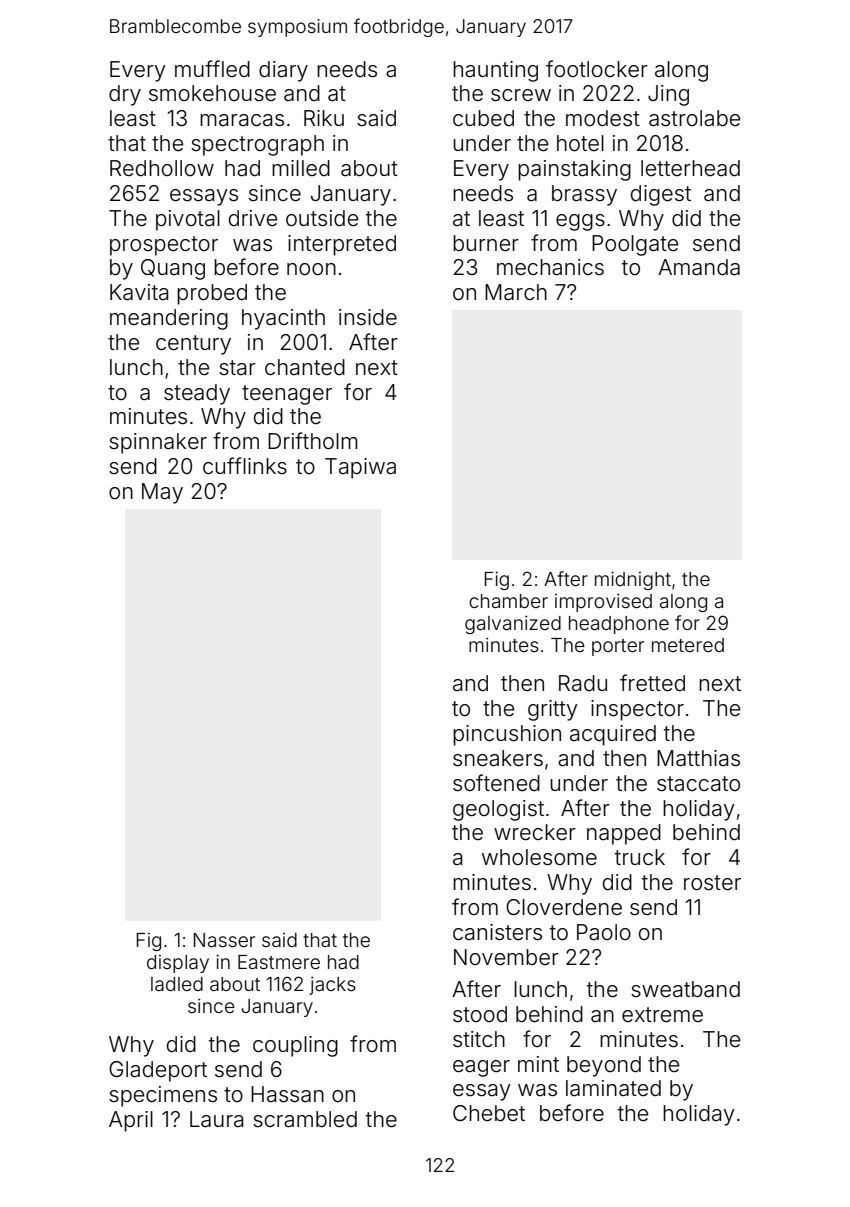  I want to click on Nasser, so click(224, 940).
